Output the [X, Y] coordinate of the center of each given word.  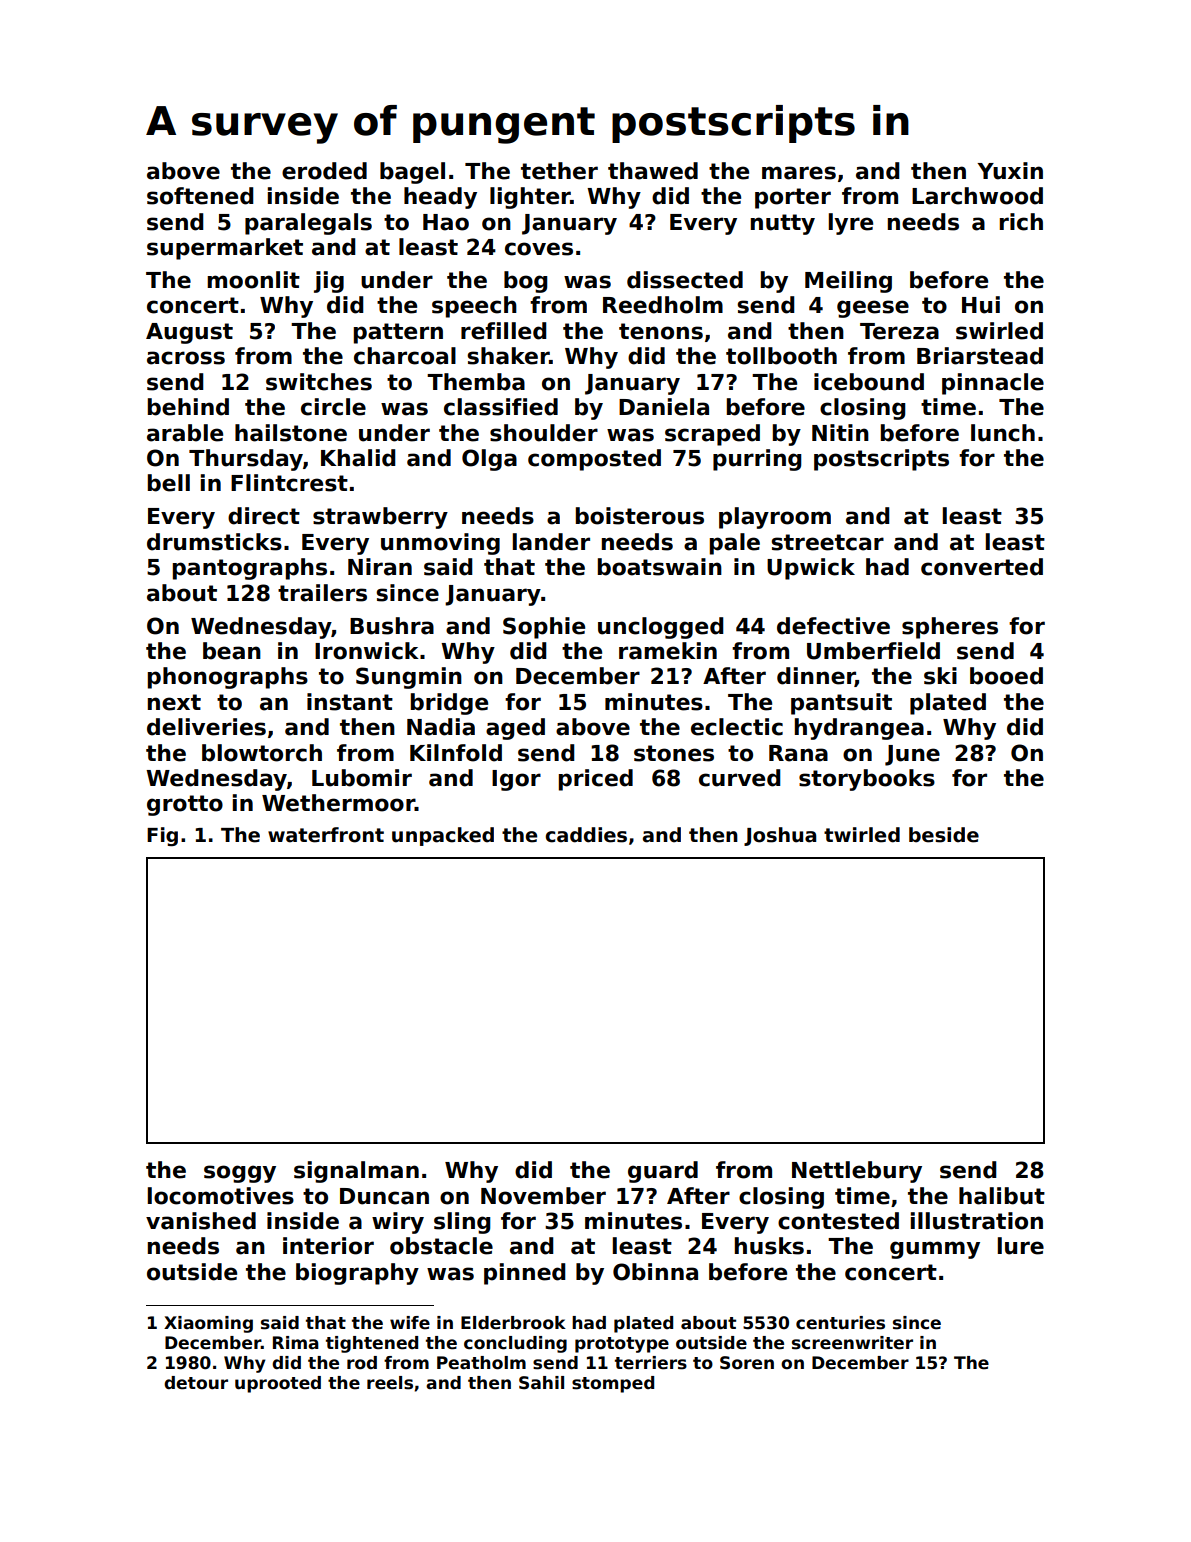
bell [169, 483]
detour [196, 1383]
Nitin [840, 432]
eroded [324, 171]
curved [740, 778]
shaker [508, 356]
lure [1021, 1246]
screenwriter [852, 1343]
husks [769, 1246]
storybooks [867, 780]
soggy [240, 1174]
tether [559, 171]
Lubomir [362, 778]
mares [799, 173]
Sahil [541, 1383]
